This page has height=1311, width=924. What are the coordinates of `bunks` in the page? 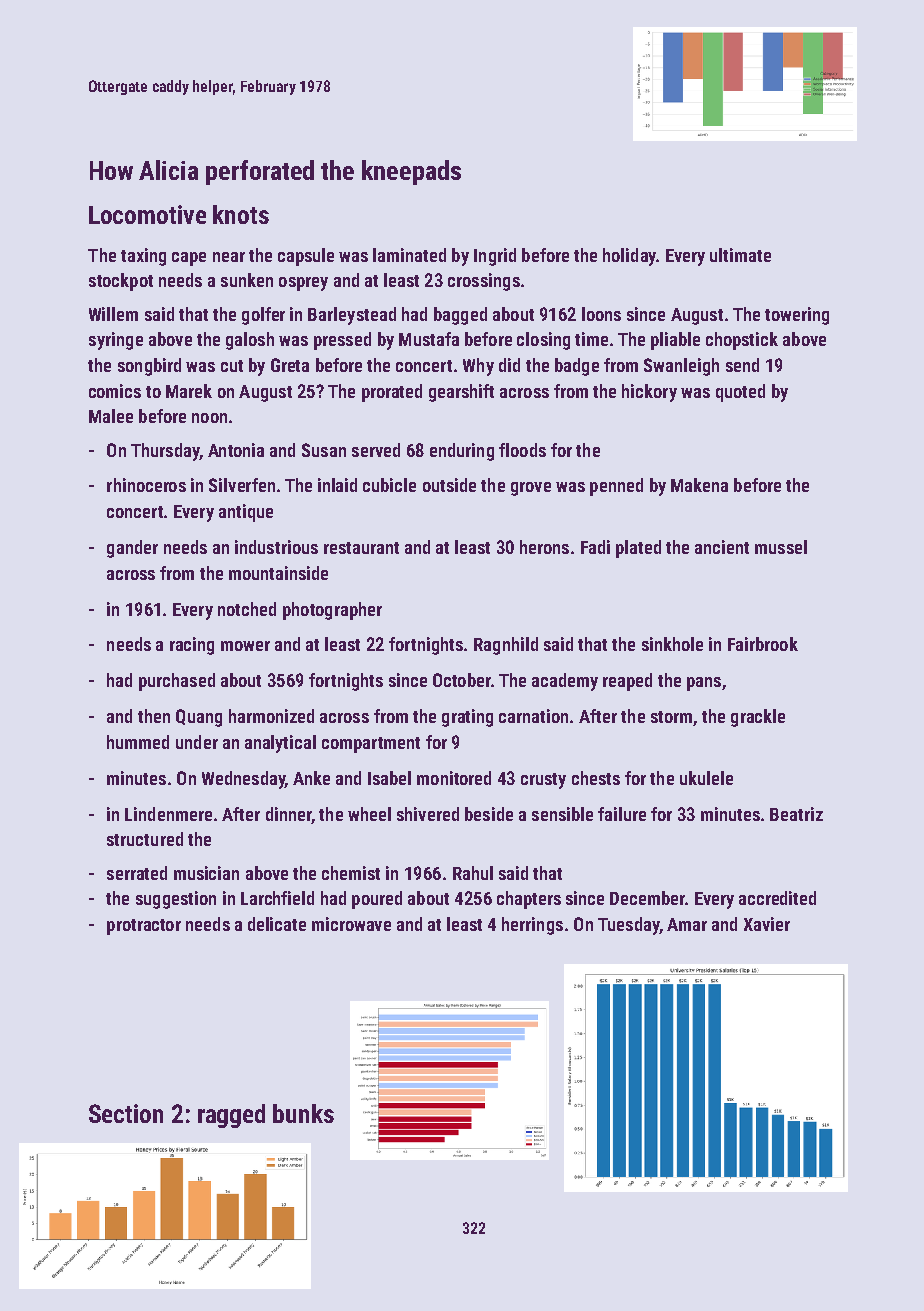 It's located at (303, 1113).
